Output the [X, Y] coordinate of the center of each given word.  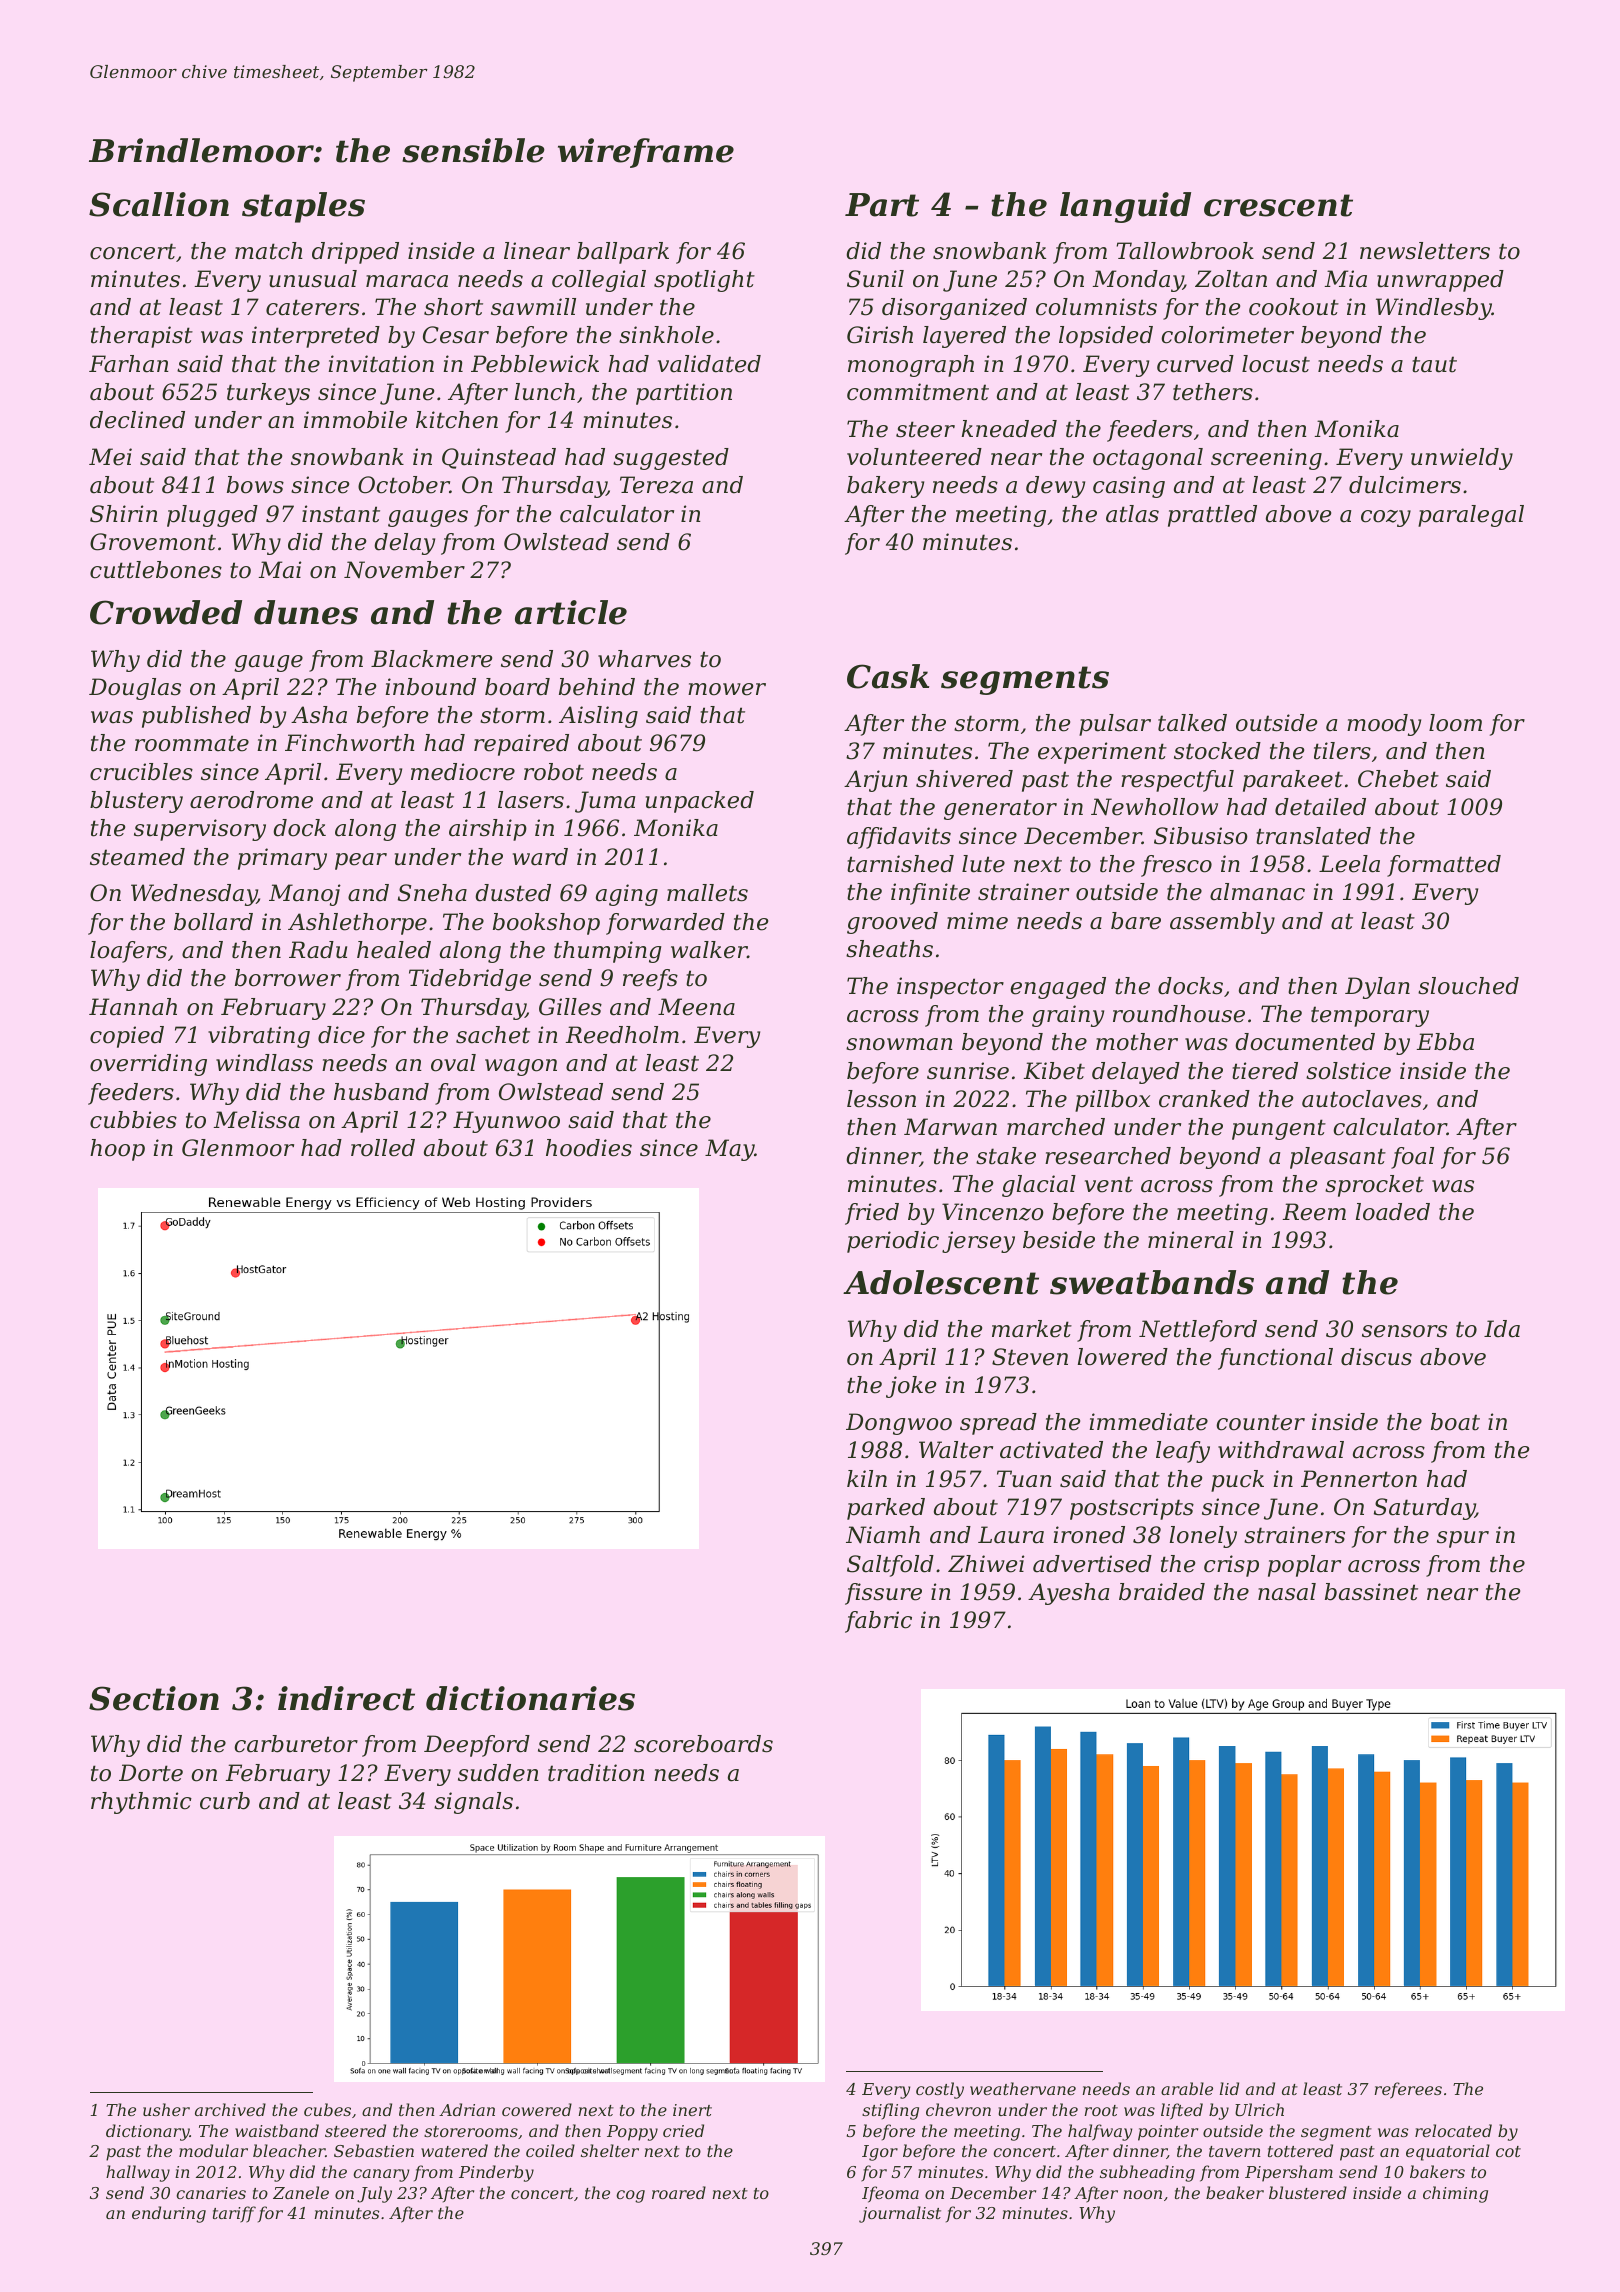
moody [1384, 725]
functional [1275, 1359]
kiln [867, 1478]
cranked [1204, 1099]
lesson [881, 1099]
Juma [605, 802]
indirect [346, 1698]
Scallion [159, 204]
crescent [1278, 205]
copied [127, 1037]
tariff [234, 2214]
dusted [513, 893]
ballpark [623, 253]
